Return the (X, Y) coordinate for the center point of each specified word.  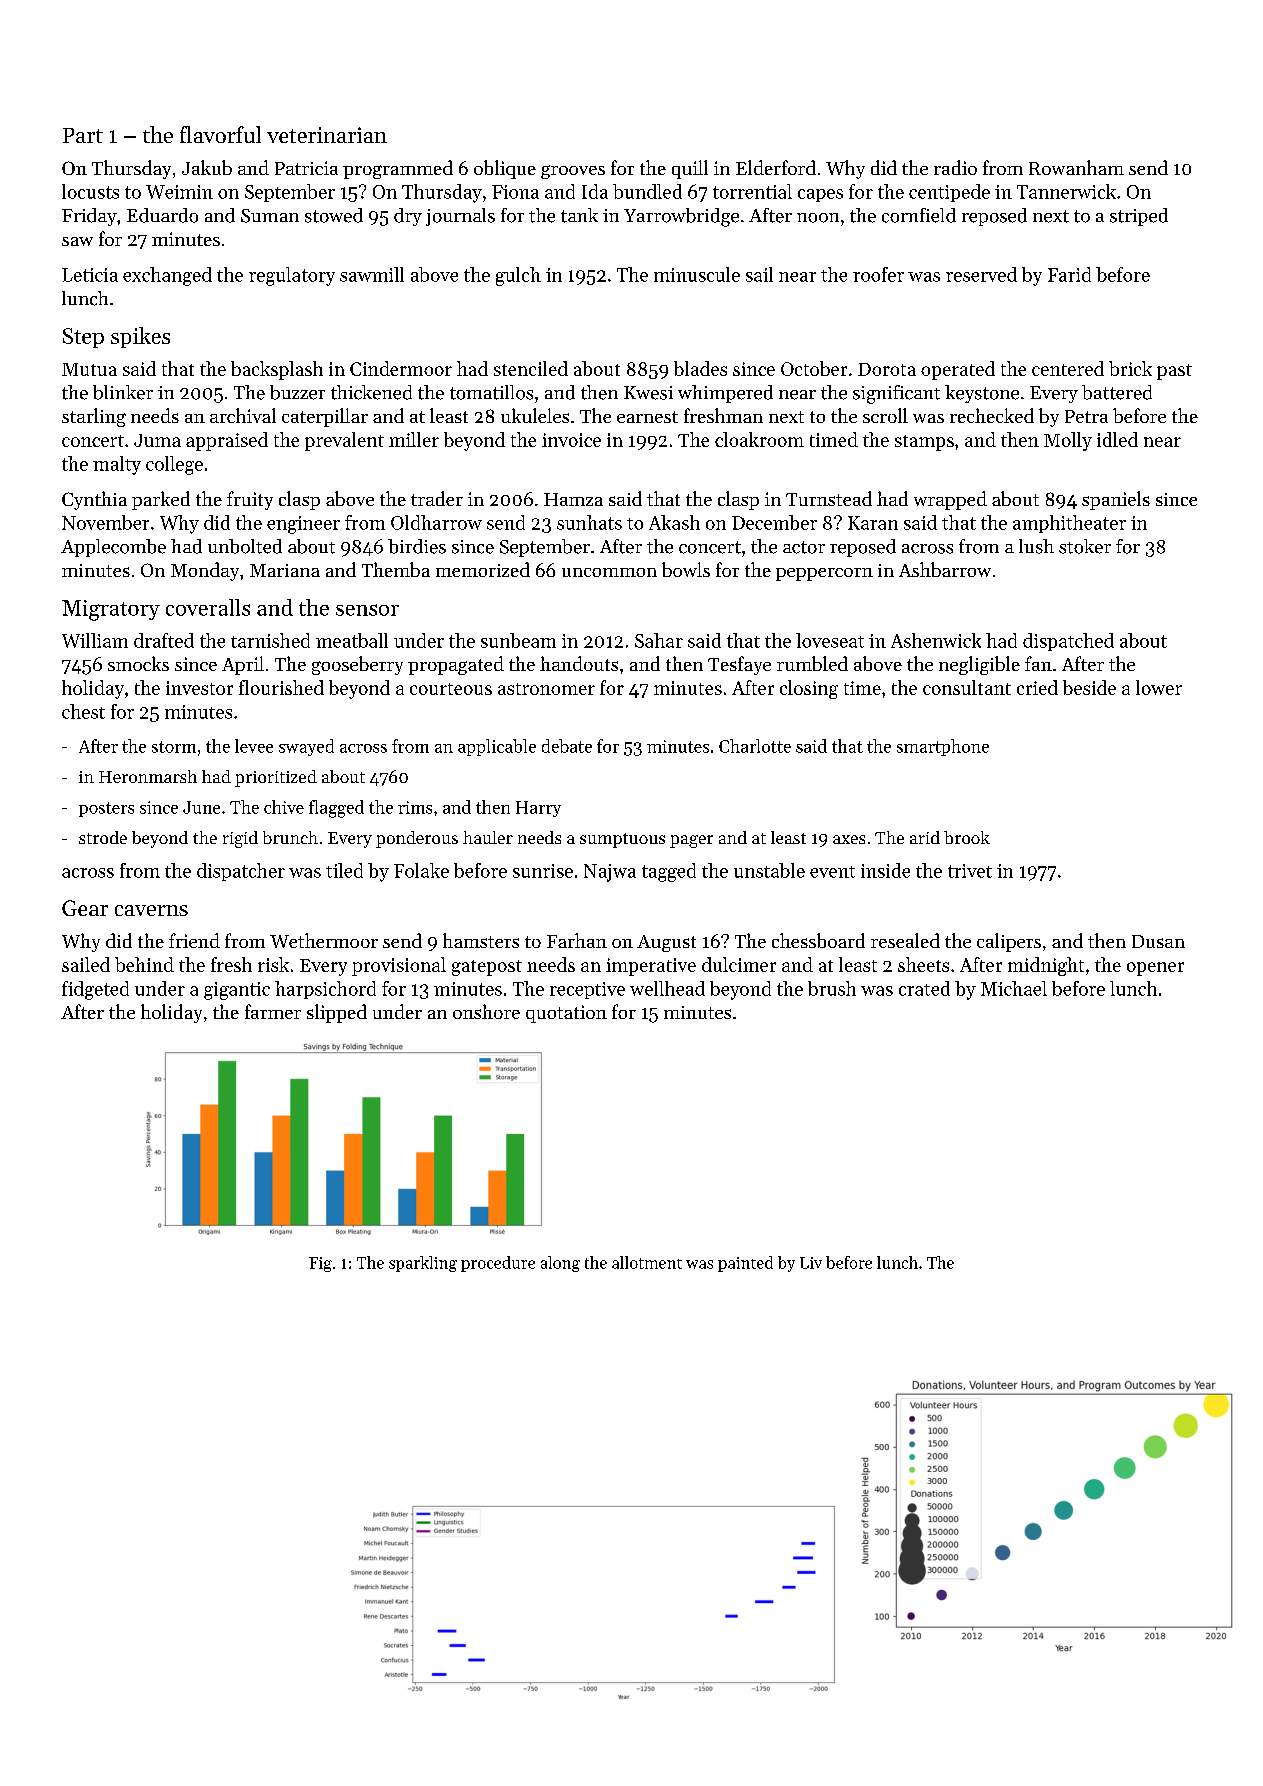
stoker (1085, 546)
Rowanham (1076, 167)
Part (83, 135)
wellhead (667, 988)
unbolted (245, 546)
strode (103, 837)
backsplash (277, 370)
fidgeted (95, 990)
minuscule (697, 274)
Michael (1014, 988)
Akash (674, 522)
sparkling (423, 1264)
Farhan (577, 940)
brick (1130, 368)
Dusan (1158, 941)
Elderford (776, 167)
